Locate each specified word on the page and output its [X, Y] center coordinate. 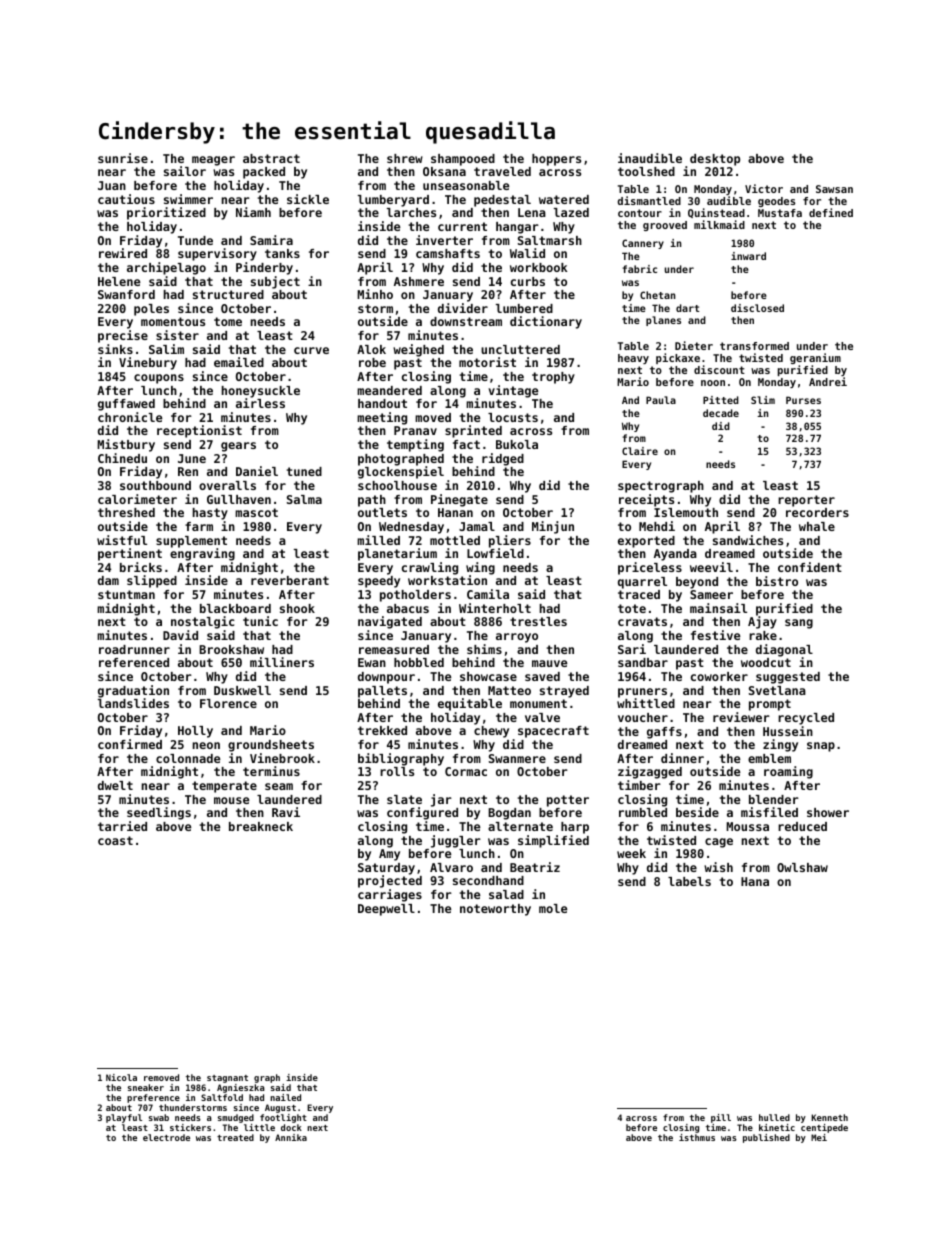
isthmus [697, 1137]
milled [378, 540]
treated [235, 1137]
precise [123, 336]
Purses [803, 400]
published [766, 1138]
